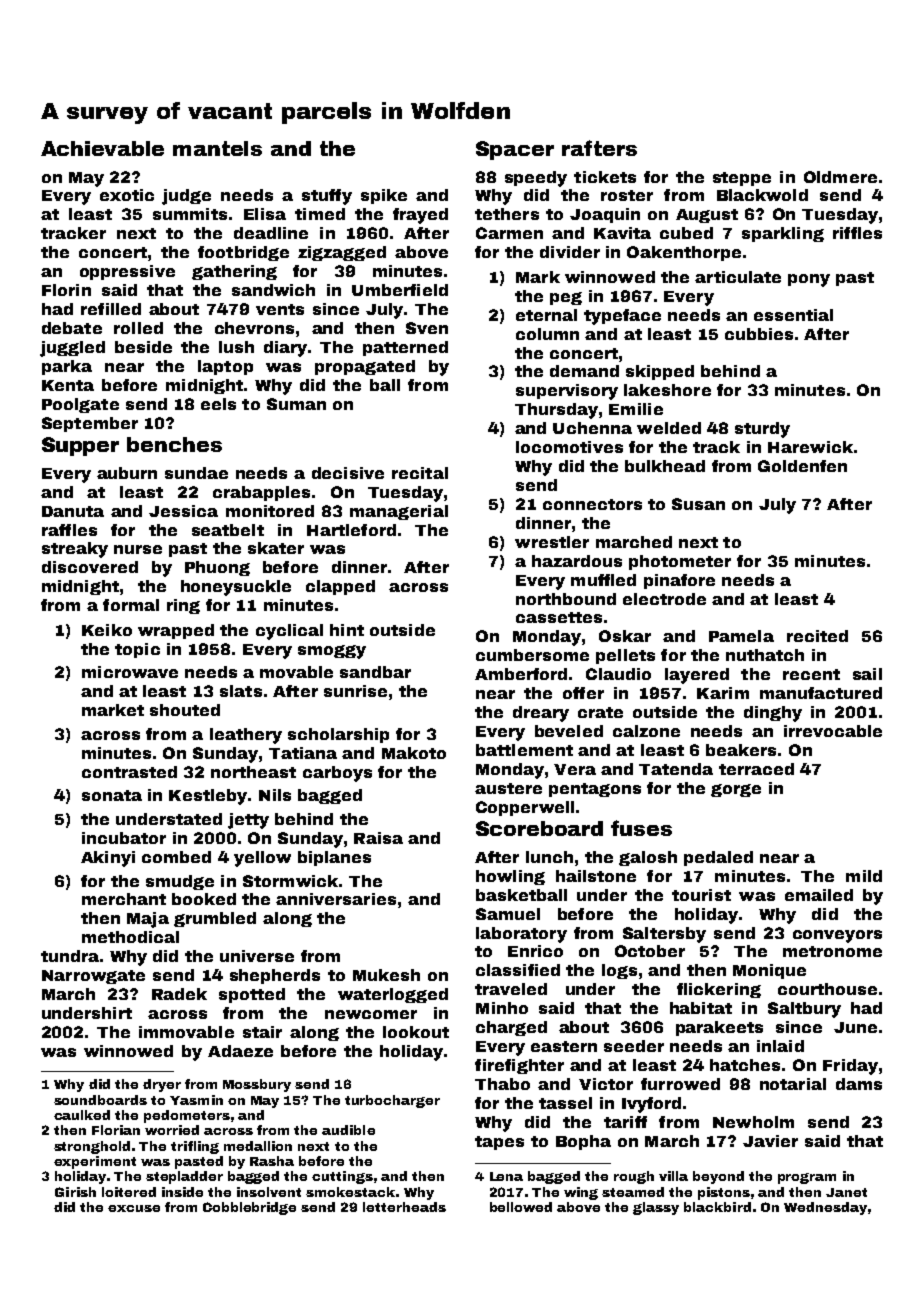 This screenshot has width=924, height=1308. Describe the element at coordinates (243, 253) in the screenshot. I see `footbridge` at that location.
